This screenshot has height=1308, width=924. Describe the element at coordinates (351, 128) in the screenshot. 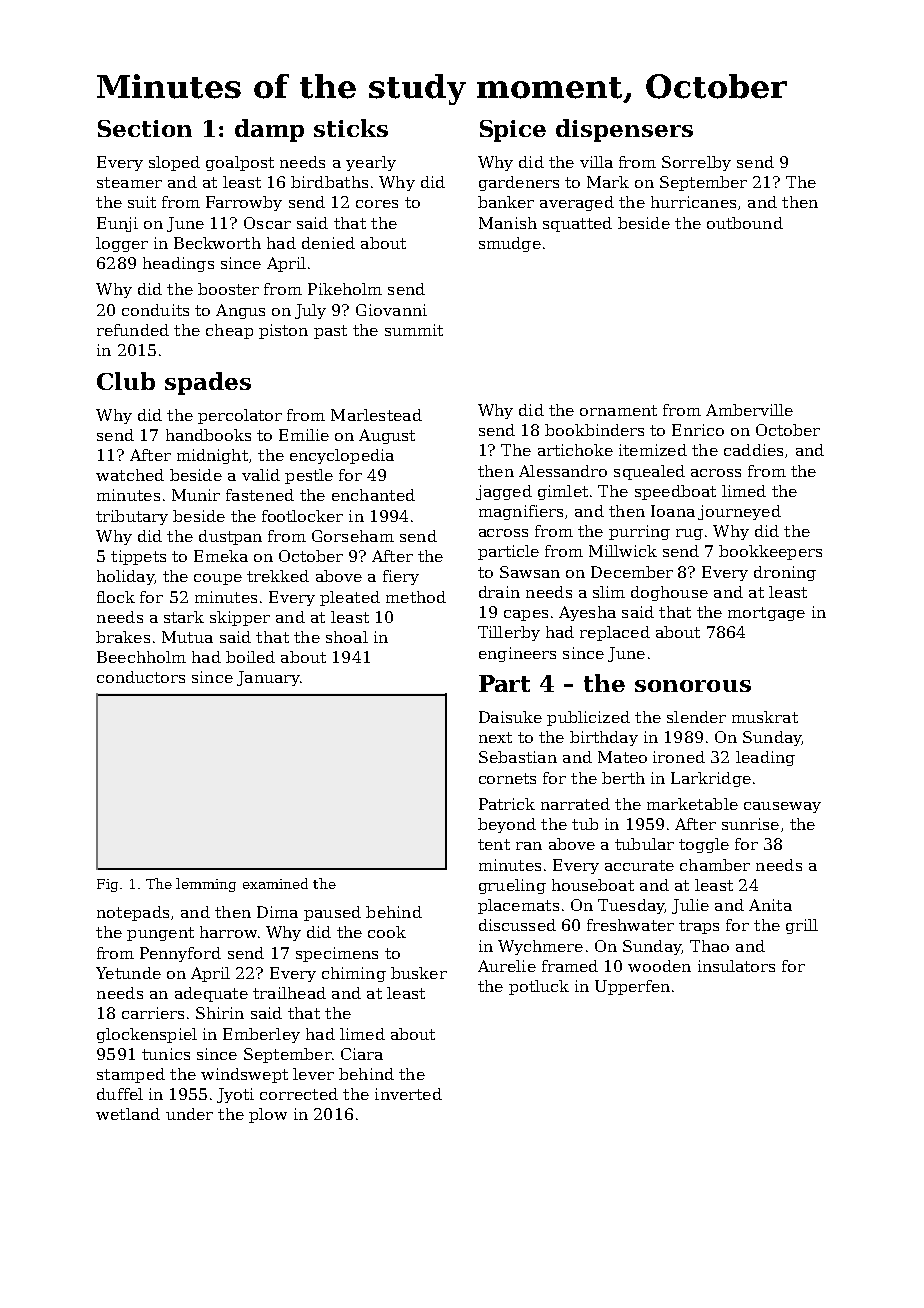

I see `sticks` at that location.
